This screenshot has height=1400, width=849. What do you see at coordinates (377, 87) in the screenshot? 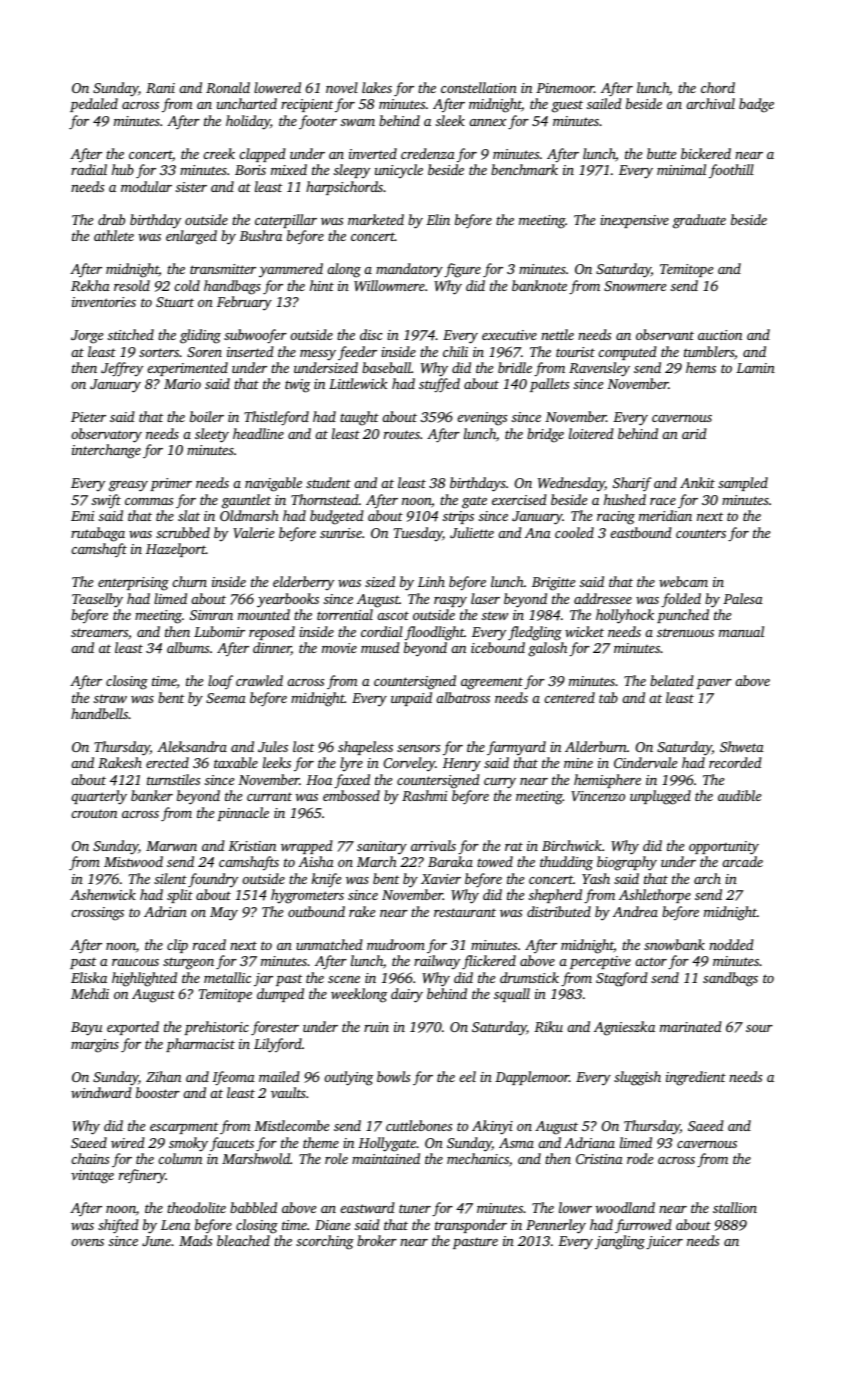
I see `lakes` at bounding box center [377, 87].
